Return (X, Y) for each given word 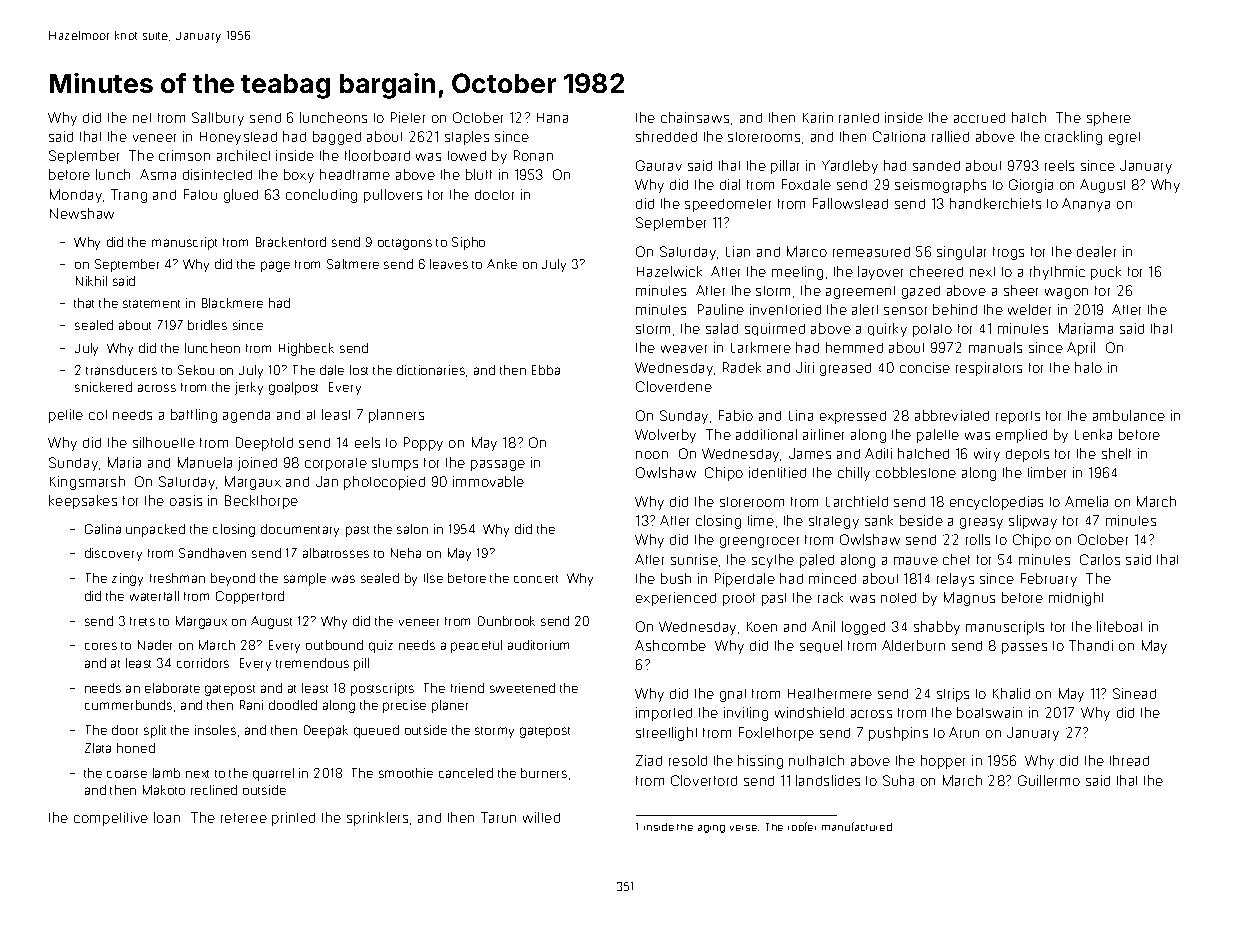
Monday (76, 196)
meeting (797, 273)
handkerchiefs (995, 203)
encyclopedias (996, 503)
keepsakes (83, 502)
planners (396, 416)
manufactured (857, 826)
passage (498, 465)
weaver (684, 349)
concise (925, 367)
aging (711, 829)
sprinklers (377, 819)
